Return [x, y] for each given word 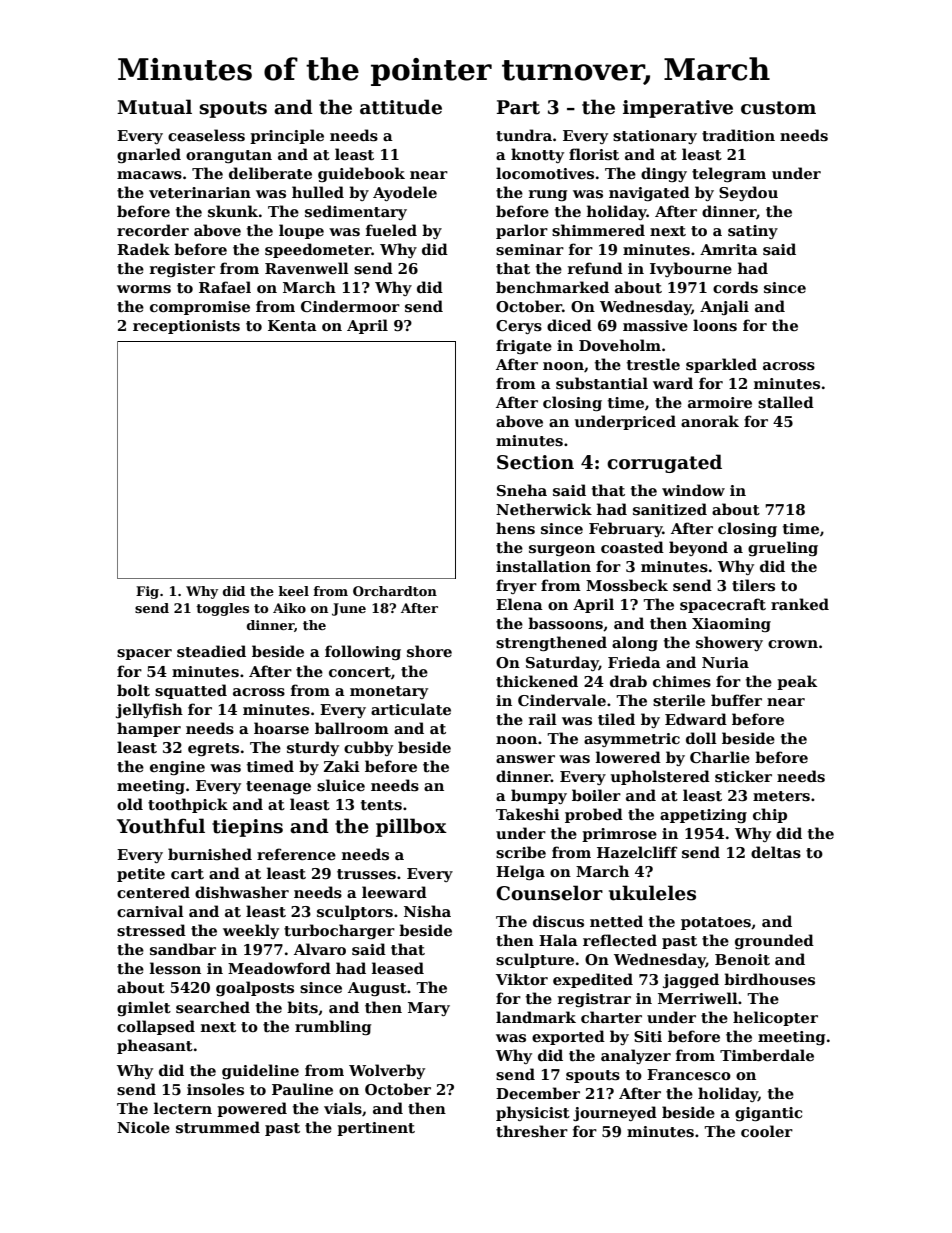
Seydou [748, 193]
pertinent [376, 1129]
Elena [519, 604]
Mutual [154, 107]
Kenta [292, 325]
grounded [774, 941]
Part [518, 107]
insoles [215, 1089]
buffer [736, 700]
